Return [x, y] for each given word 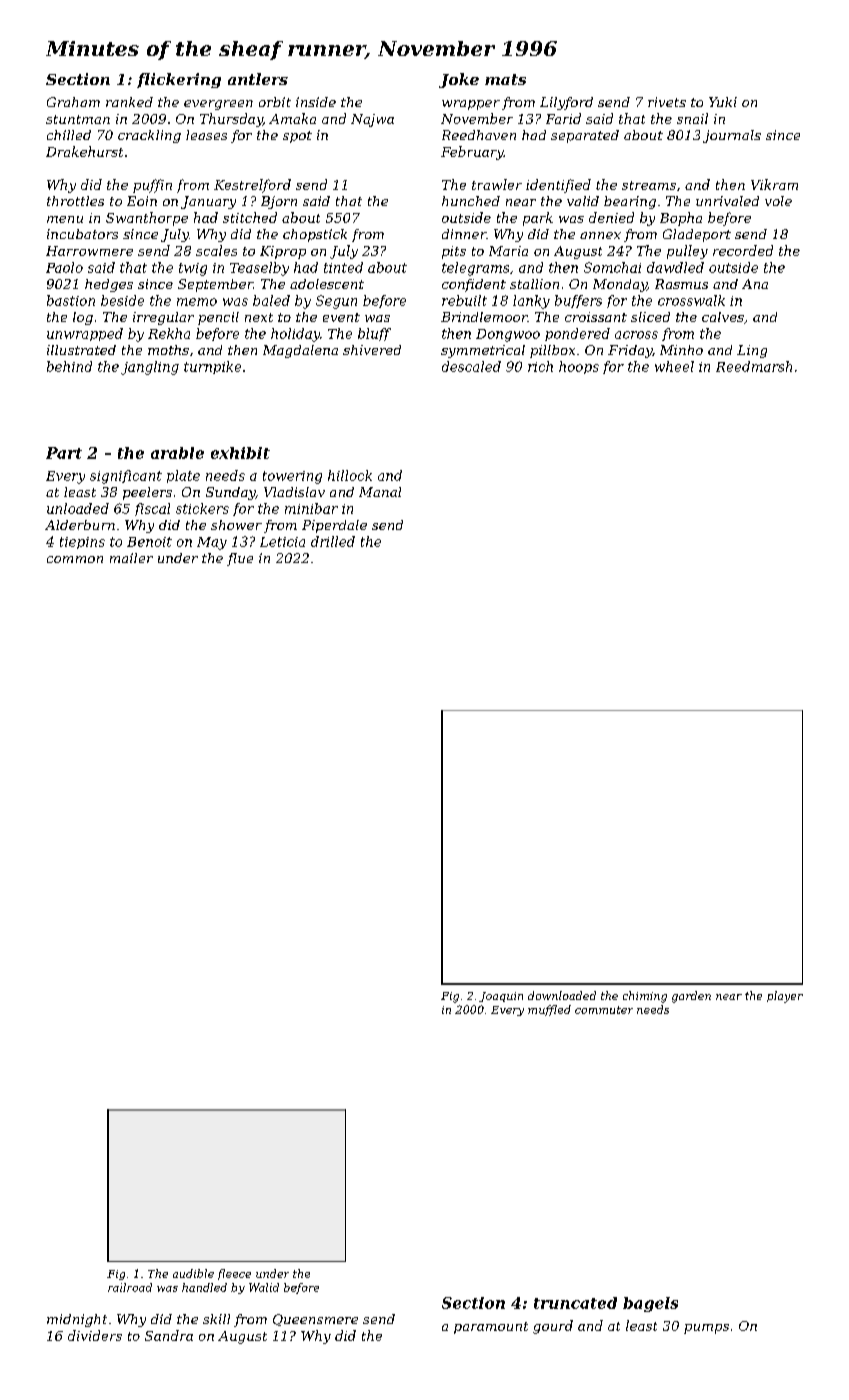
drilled [333, 541]
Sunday [231, 493]
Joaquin [501, 997]
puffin [152, 186]
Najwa [372, 120]
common [75, 559]
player [785, 997]
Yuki [723, 102]
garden [691, 997]
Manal [380, 492]
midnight [77, 1320]
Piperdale [334, 526]
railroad [130, 1287]
